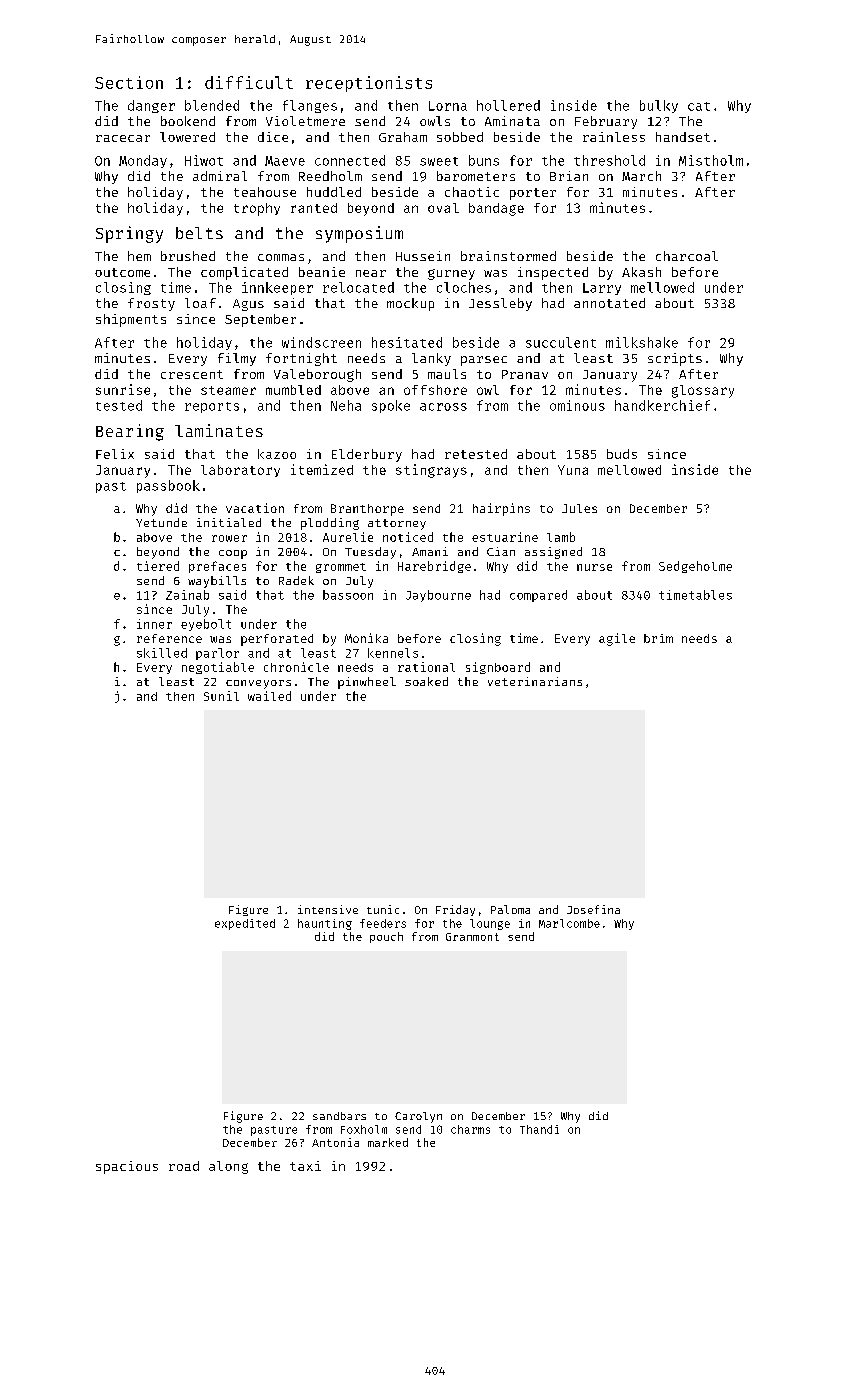  What do you see at coordinates (448, 106) in the document?
I see `Lorna` at bounding box center [448, 106].
